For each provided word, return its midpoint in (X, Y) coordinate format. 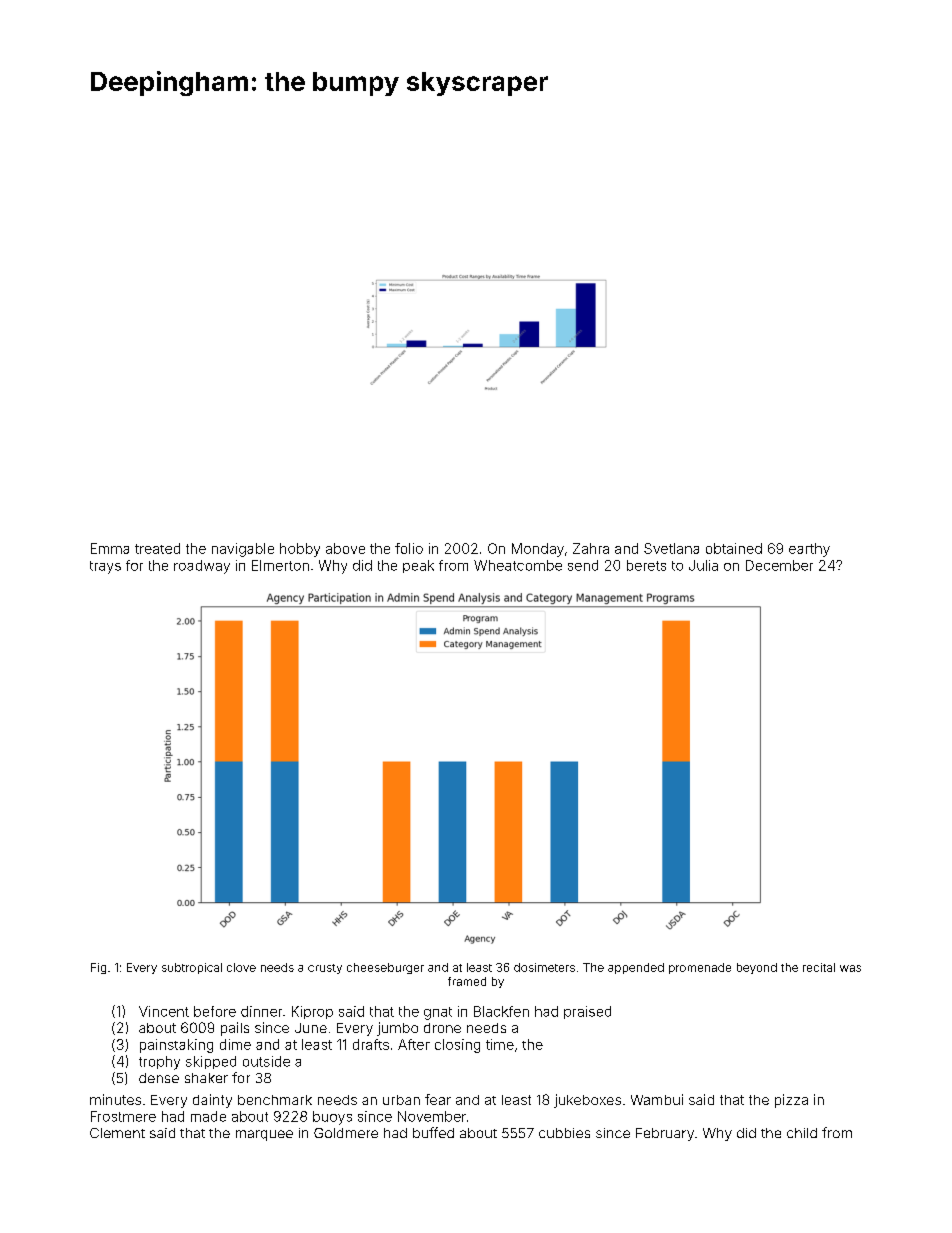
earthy (809, 550)
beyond (757, 968)
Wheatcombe (518, 565)
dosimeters (544, 967)
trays (105, 567)
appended (636, 968)
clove (241, 967)
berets (646, 565)
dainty (212, 1101)
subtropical (192, 968)
